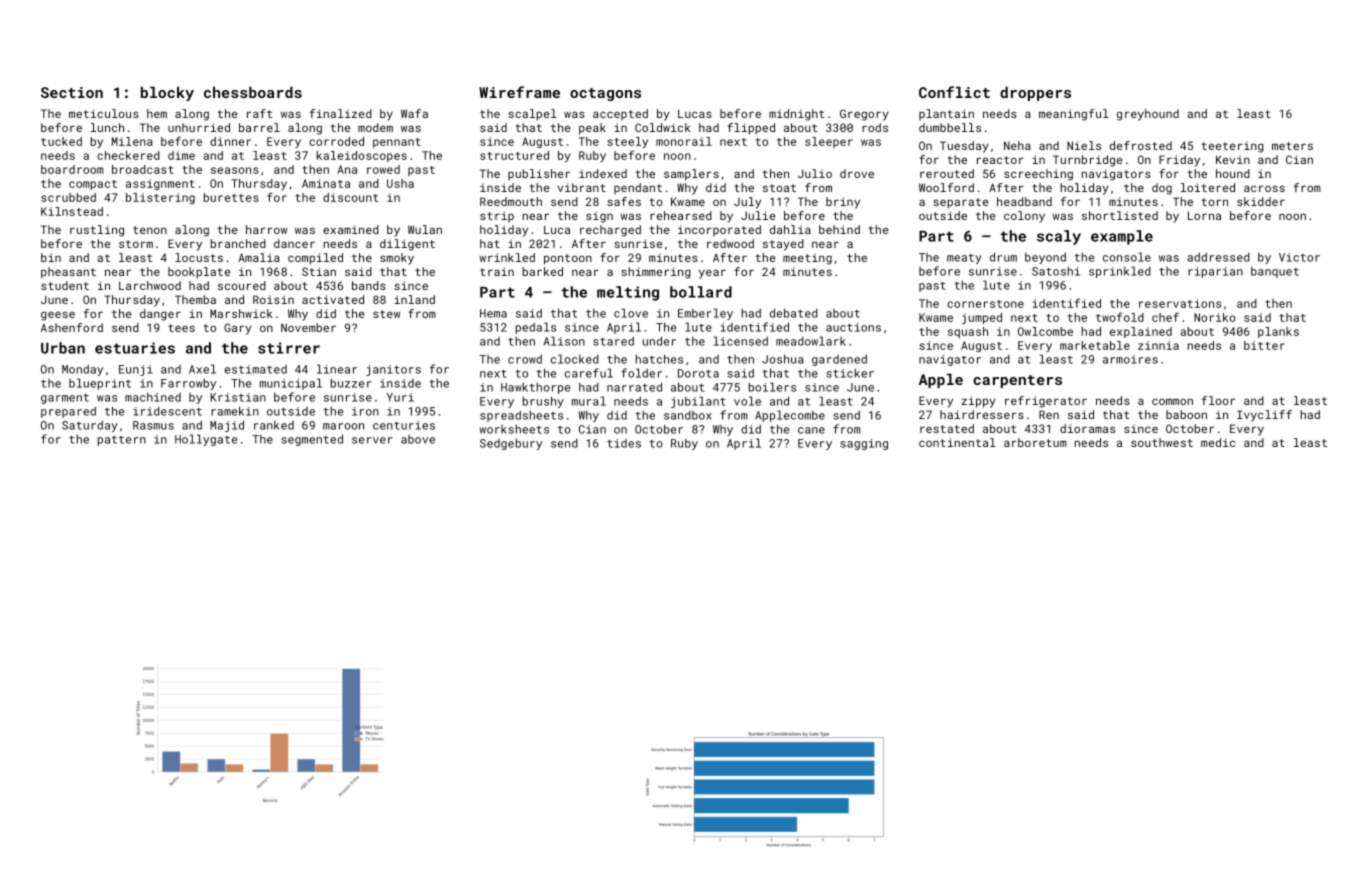 The width and height of the image is (1372, 887). I want to click on Hawkthorpe, so click(535, 388).
